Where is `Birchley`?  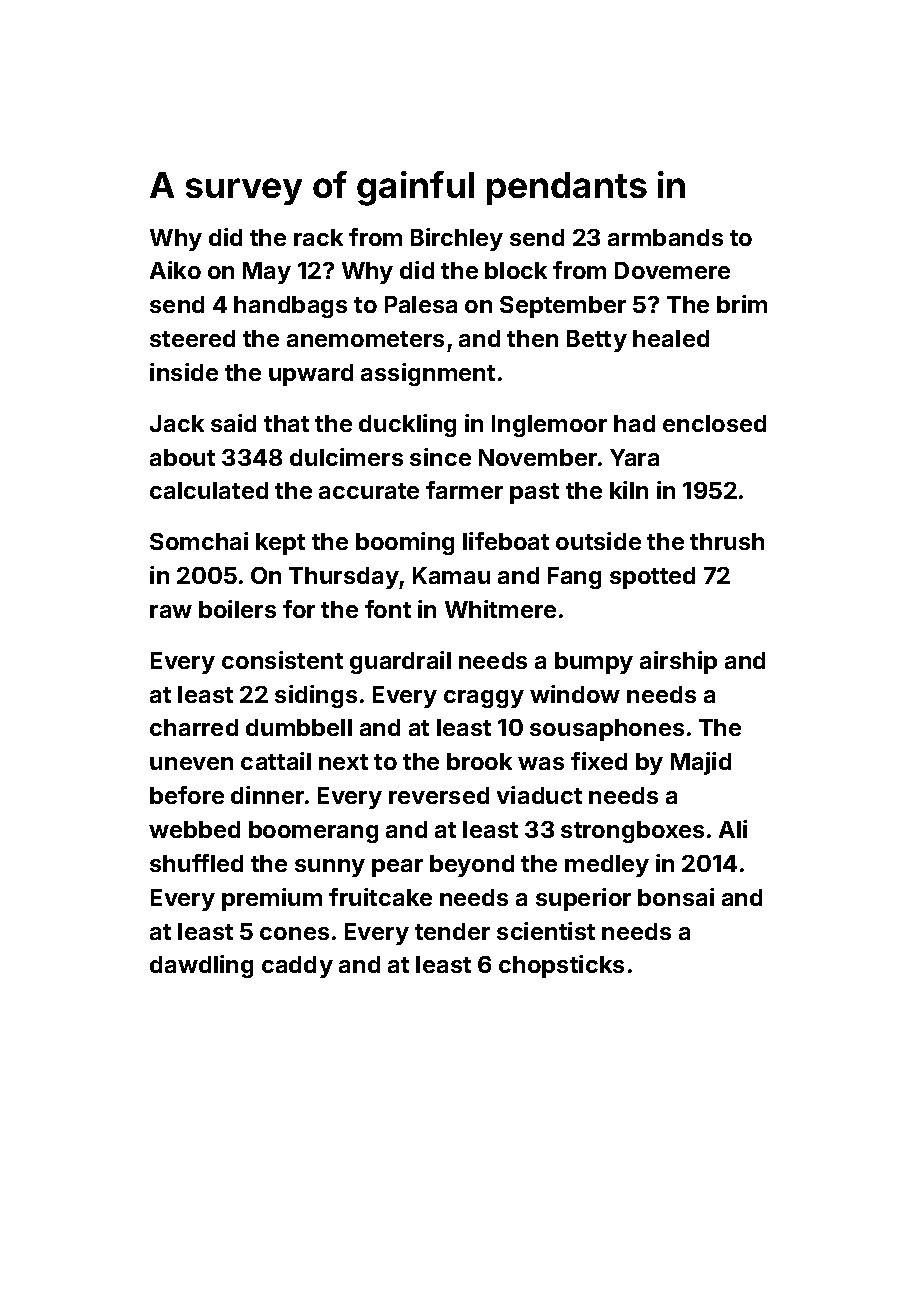
Birchley is located at coordinates (457, 239).
